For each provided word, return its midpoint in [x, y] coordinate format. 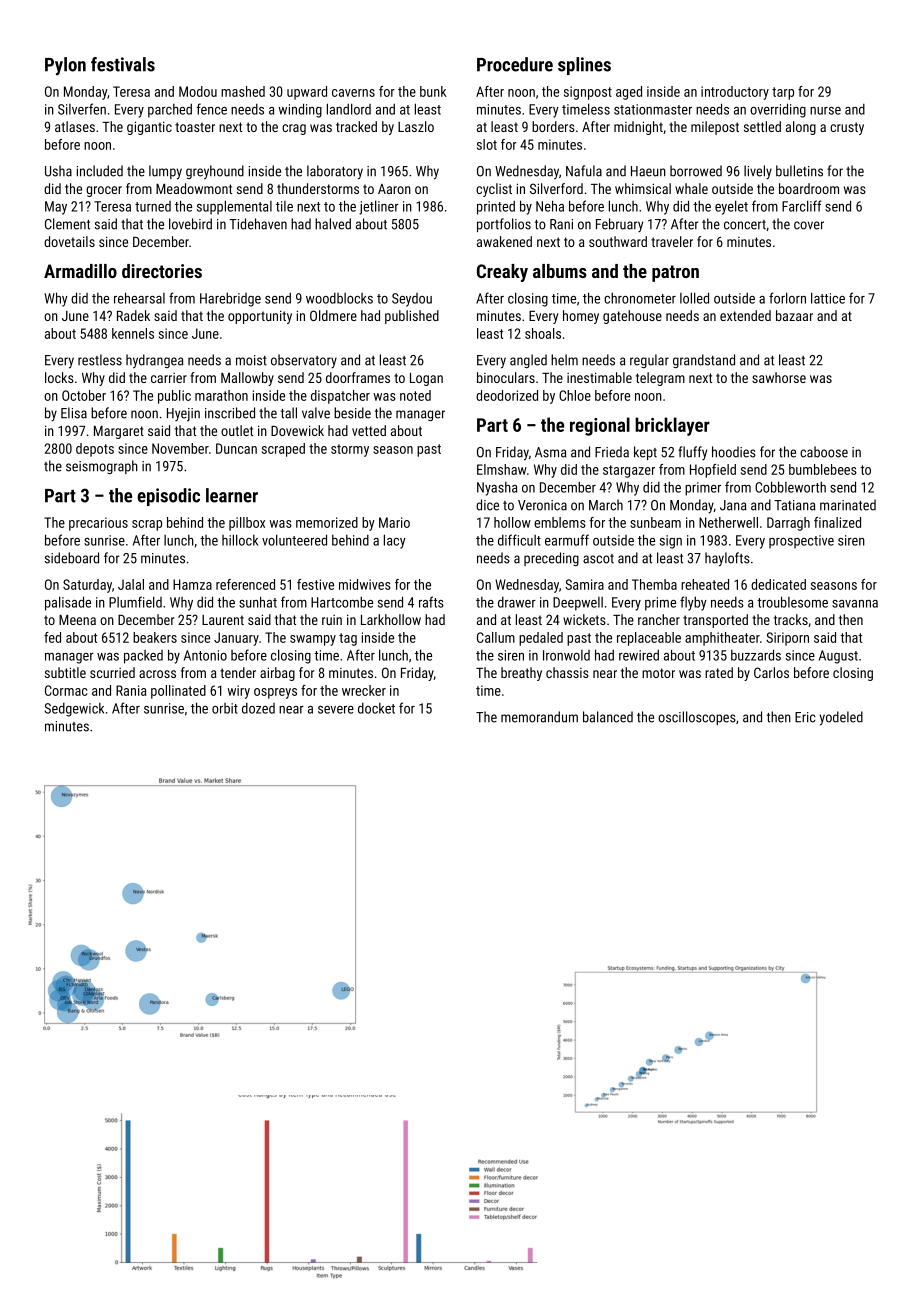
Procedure [515, 64]
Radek [133, 315]
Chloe [575, 395]
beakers [155, 637]
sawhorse [779, 377]
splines [584, 66]
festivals [123, 64]
